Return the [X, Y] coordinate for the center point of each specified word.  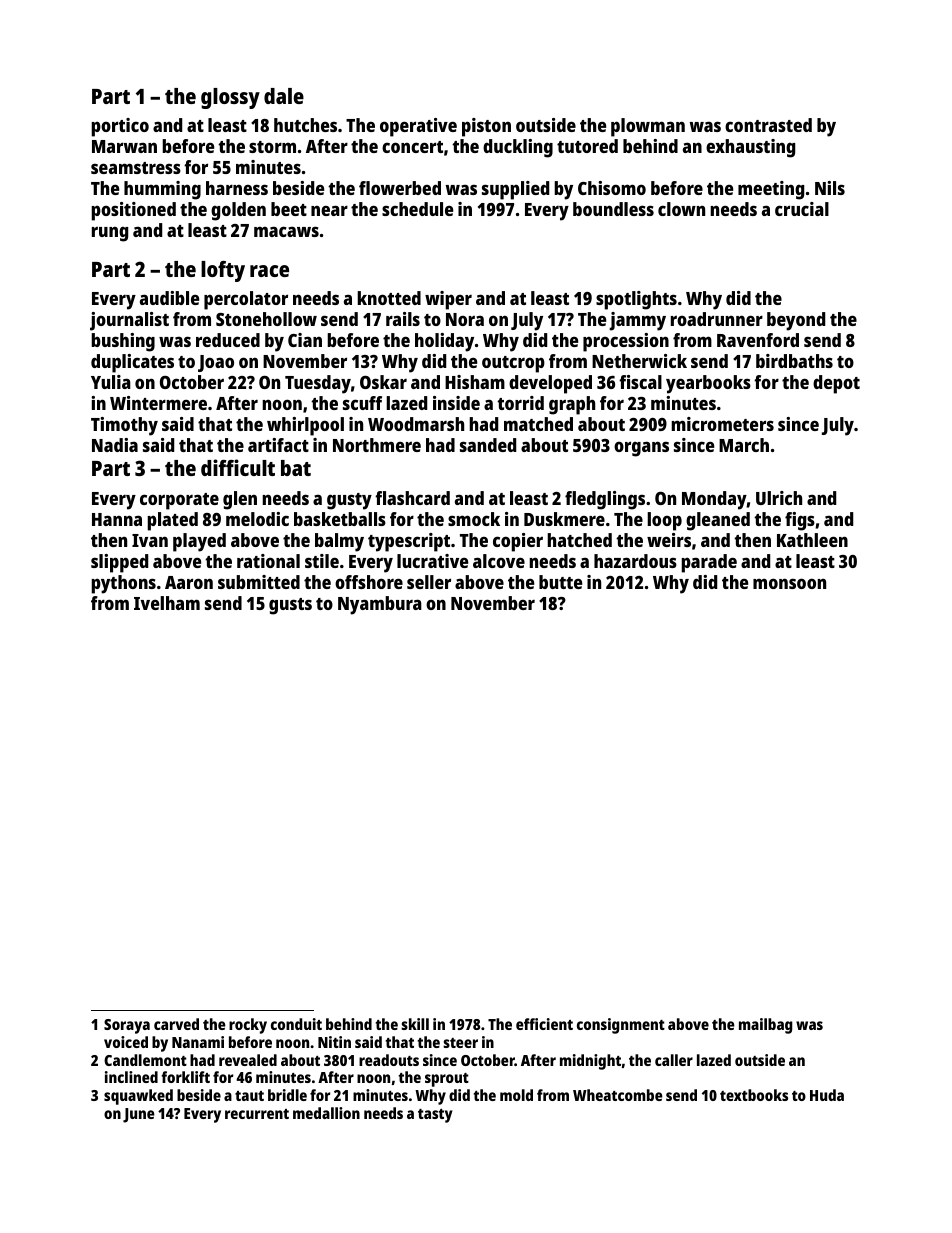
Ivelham [167, 603]
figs [800, 521]
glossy [230, 98]
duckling [518, 148]
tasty [435, 1116]
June [139, 1115]
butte [560, 582]
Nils [830, 188]
